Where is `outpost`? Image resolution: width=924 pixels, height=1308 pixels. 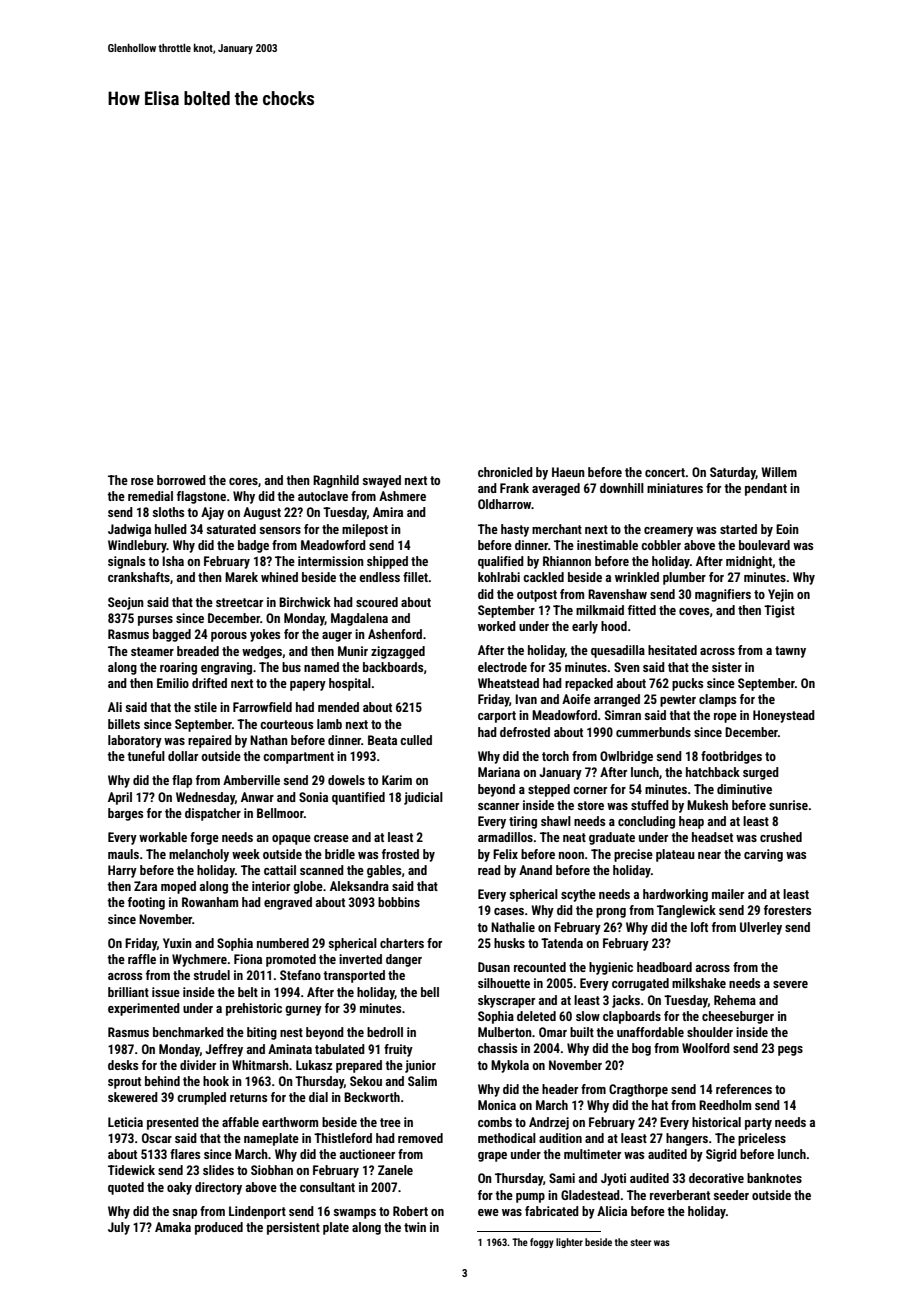 outpost is located at coordinates (537, 596).
